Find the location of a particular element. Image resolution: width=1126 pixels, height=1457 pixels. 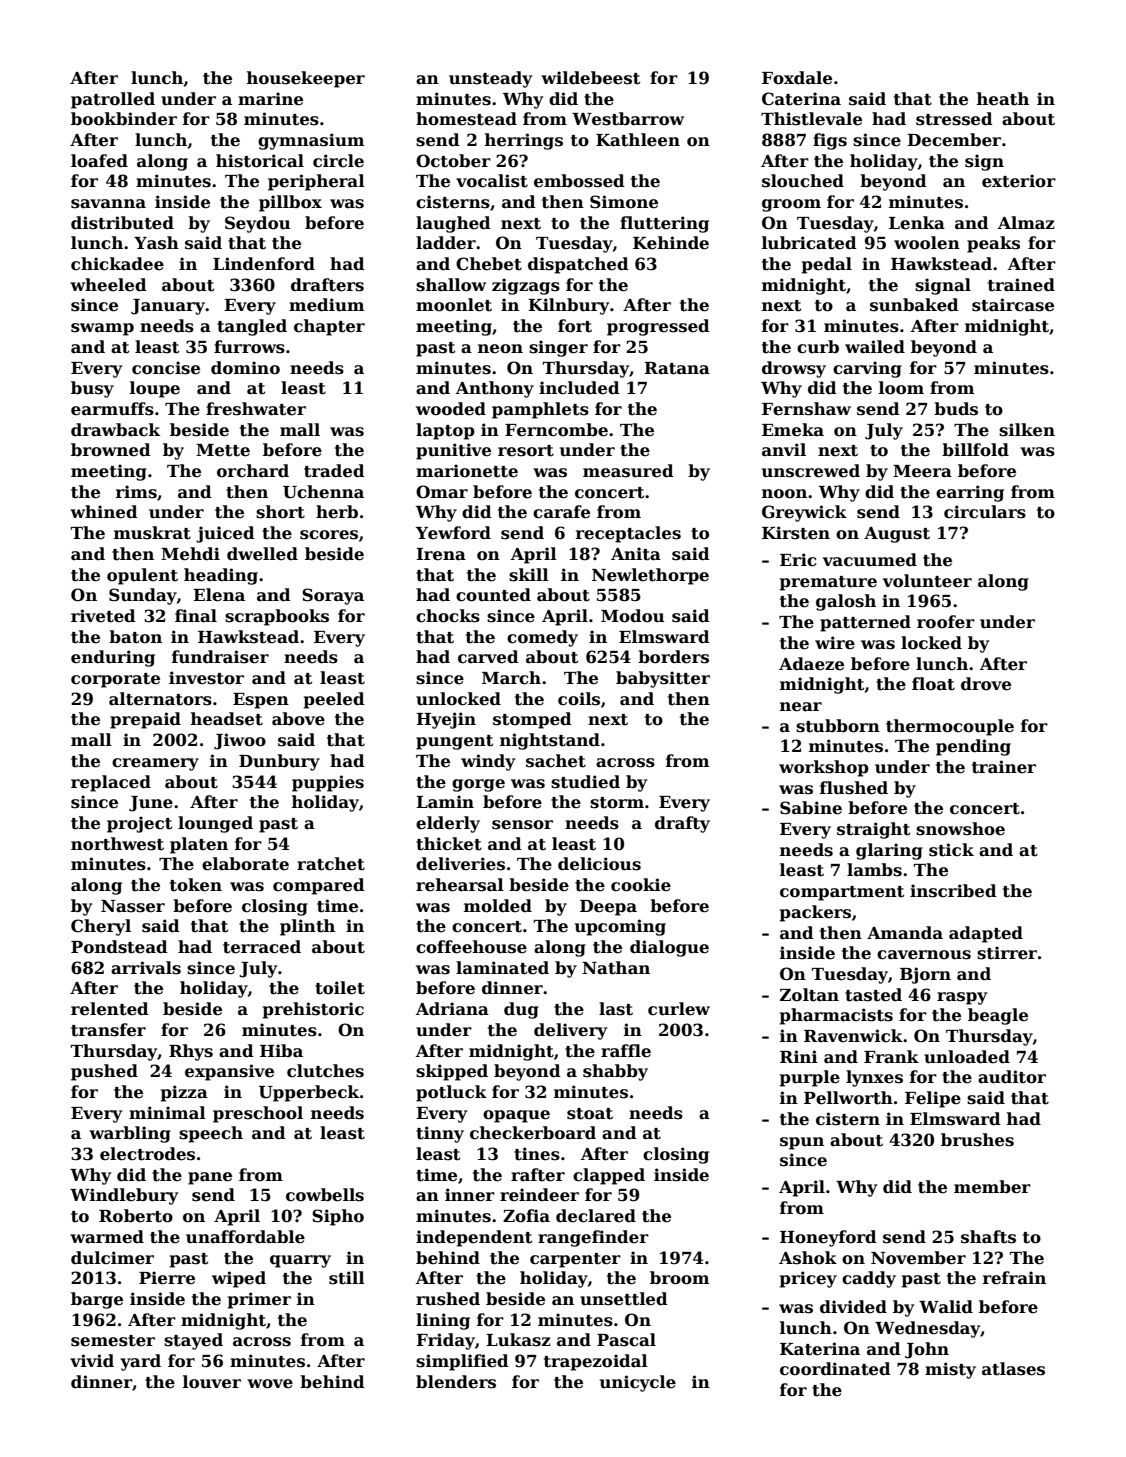

loafed is located at coordinates (99, 161).
